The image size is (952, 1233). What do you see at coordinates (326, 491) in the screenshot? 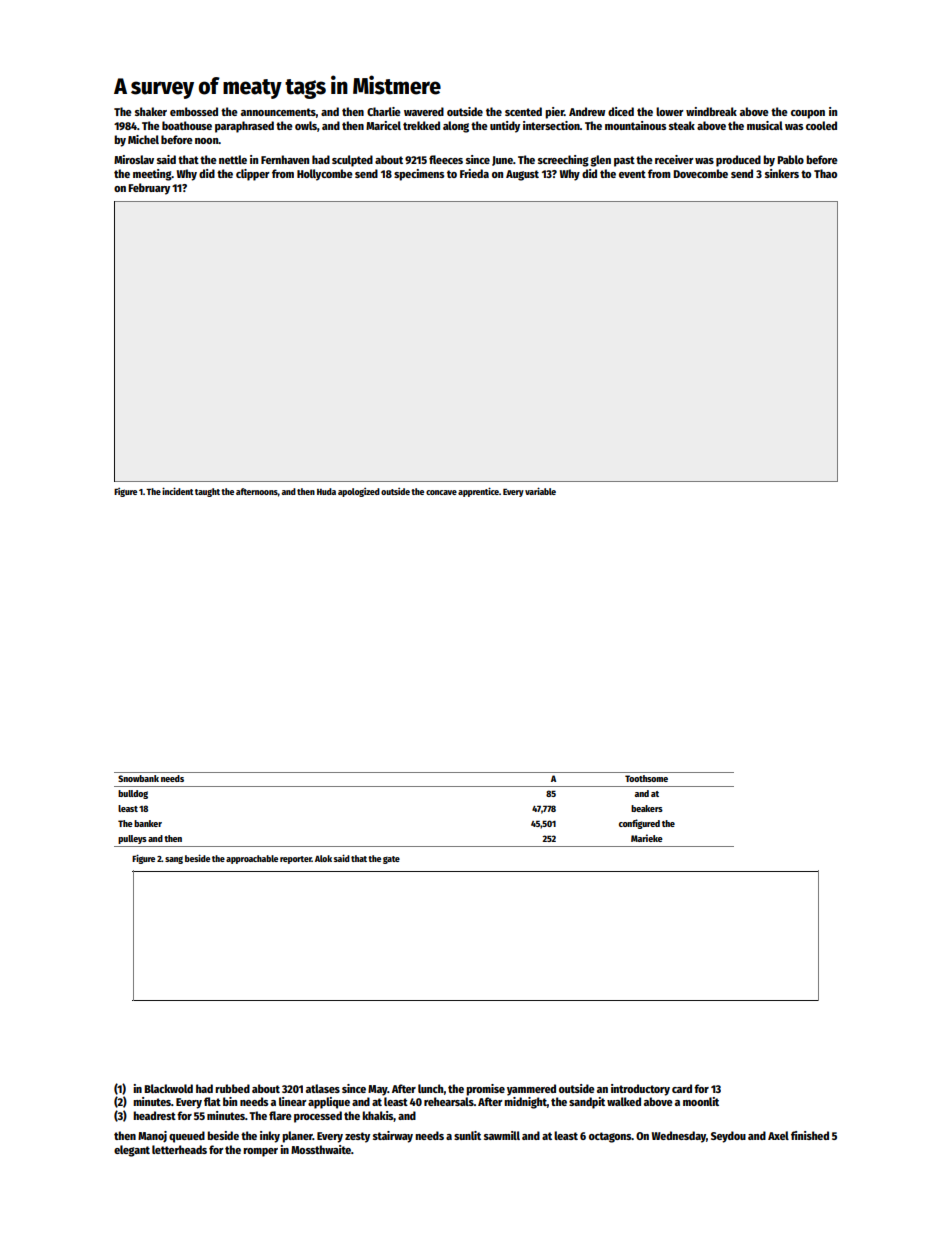
I see `Huda` at bounding box center [326, 491].
